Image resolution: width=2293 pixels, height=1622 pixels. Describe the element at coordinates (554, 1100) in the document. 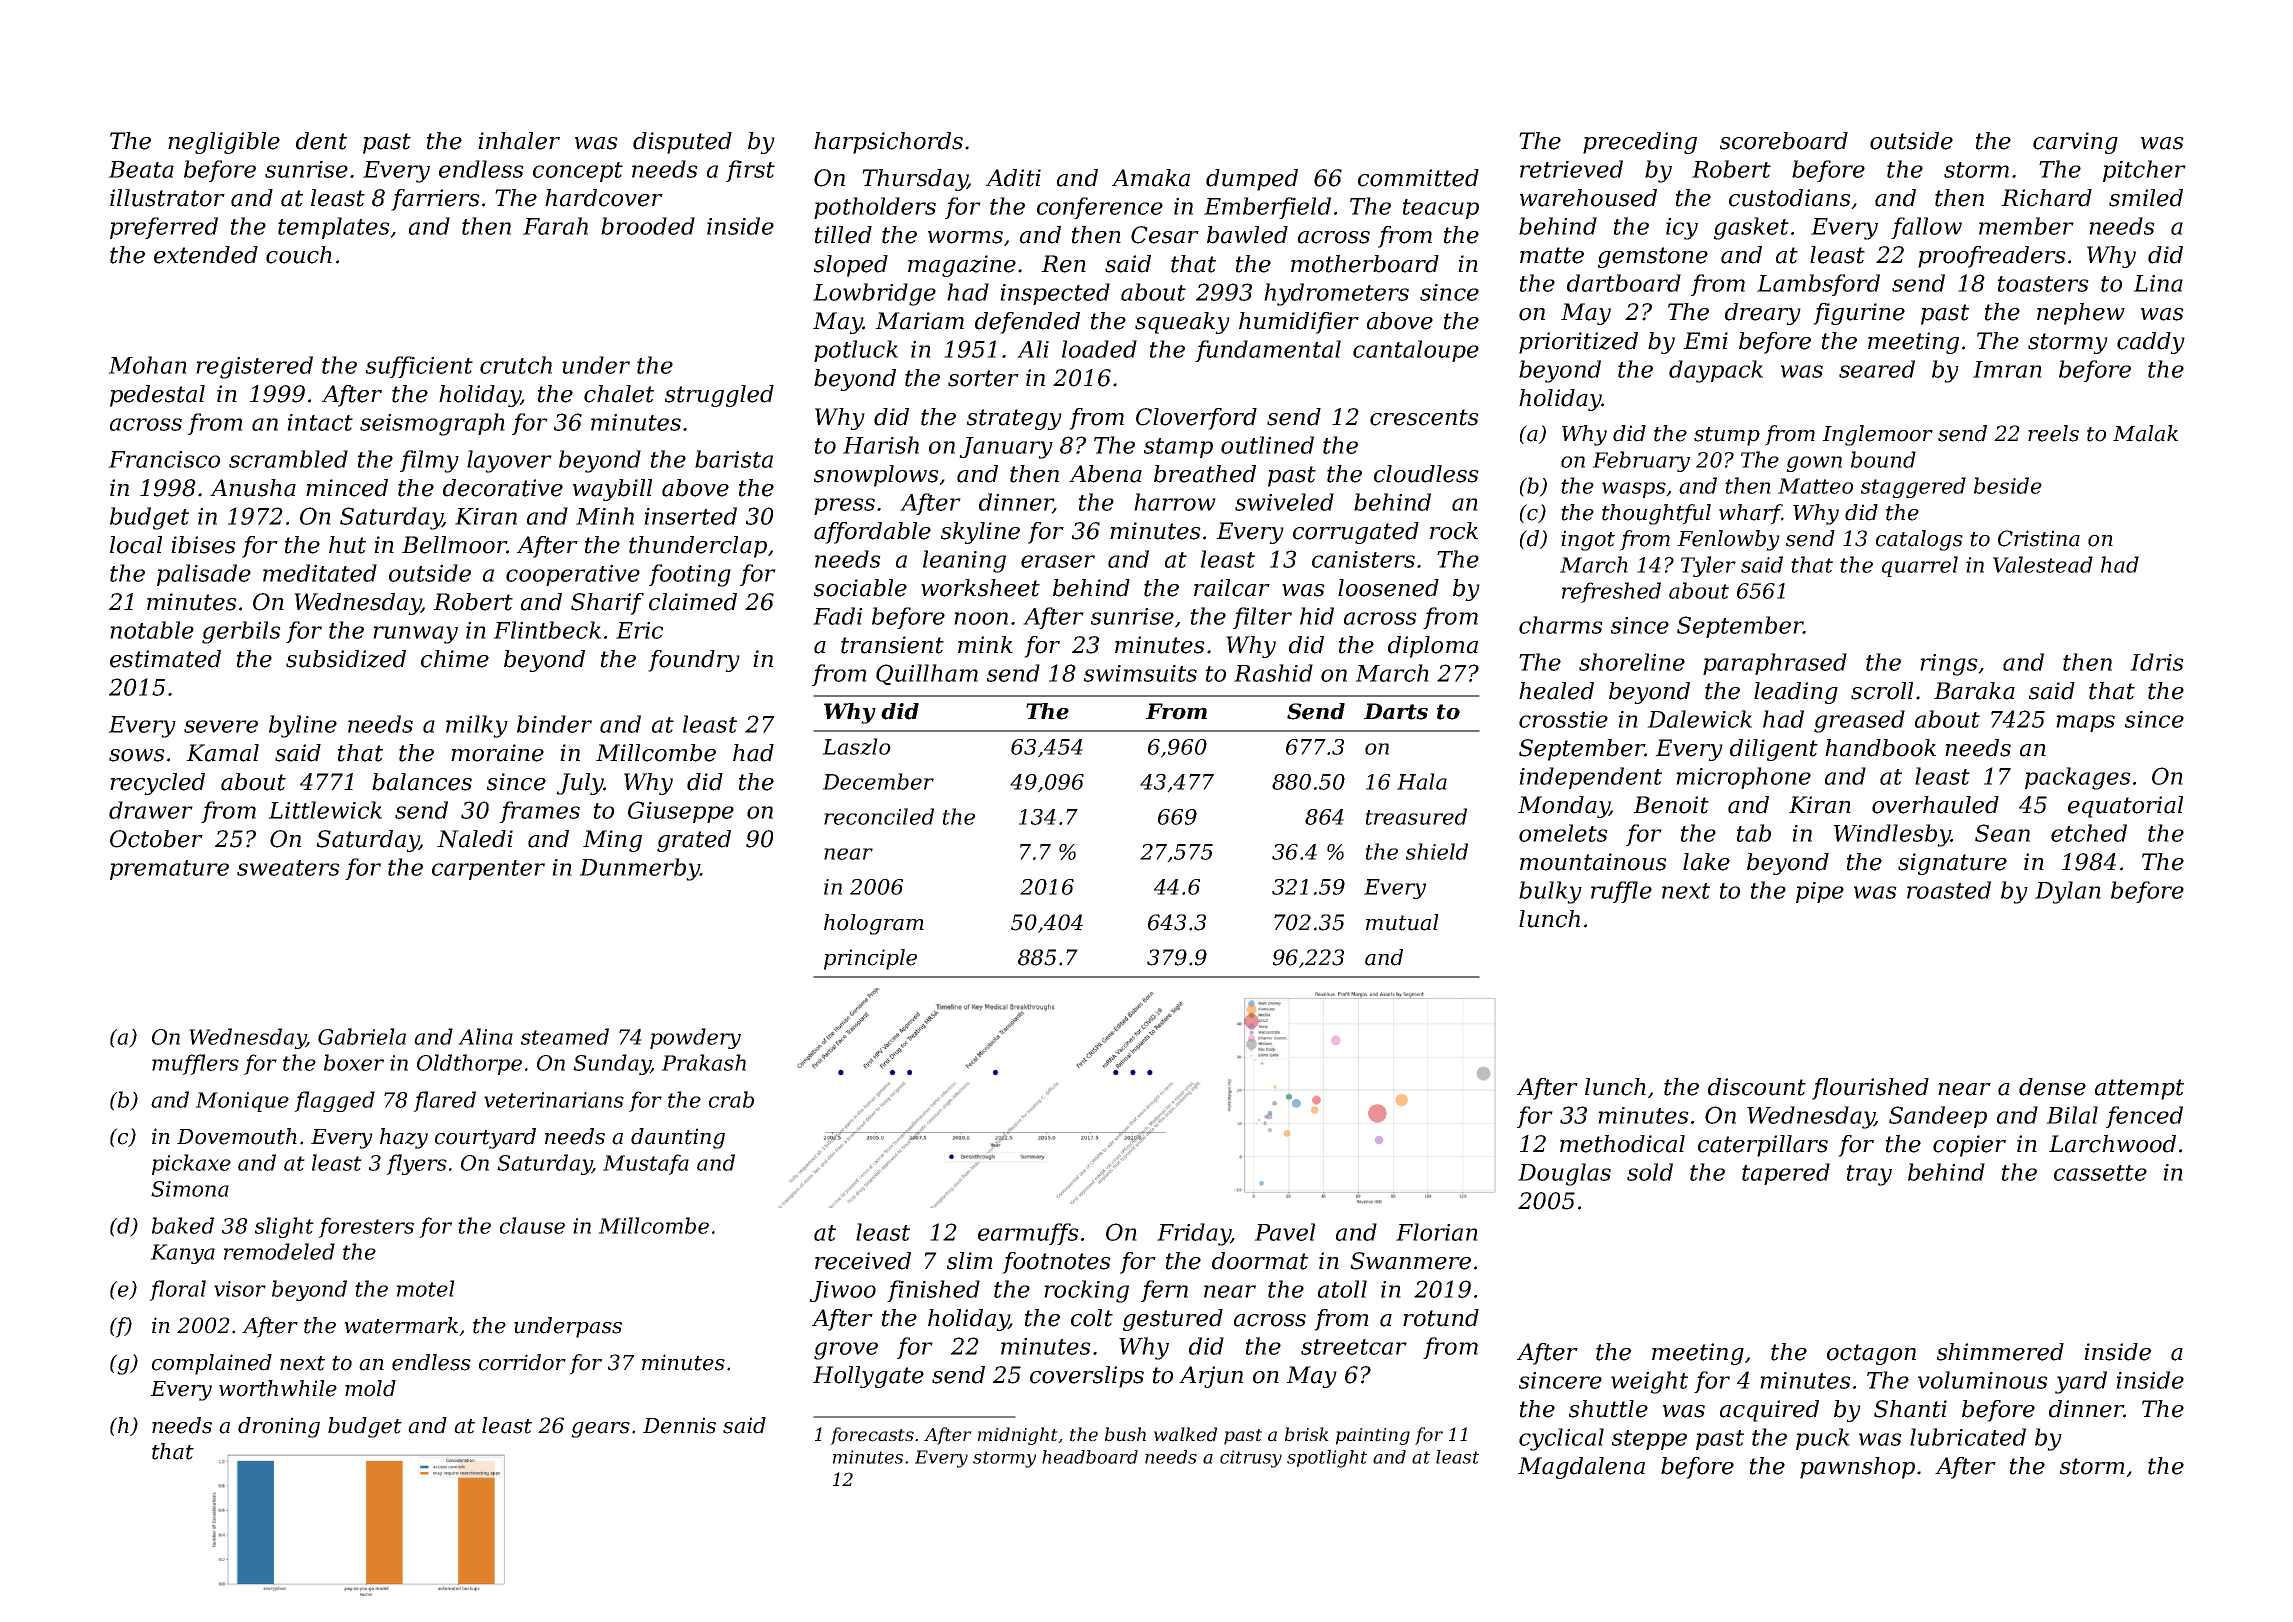

I see `veterinarians` at that location.
